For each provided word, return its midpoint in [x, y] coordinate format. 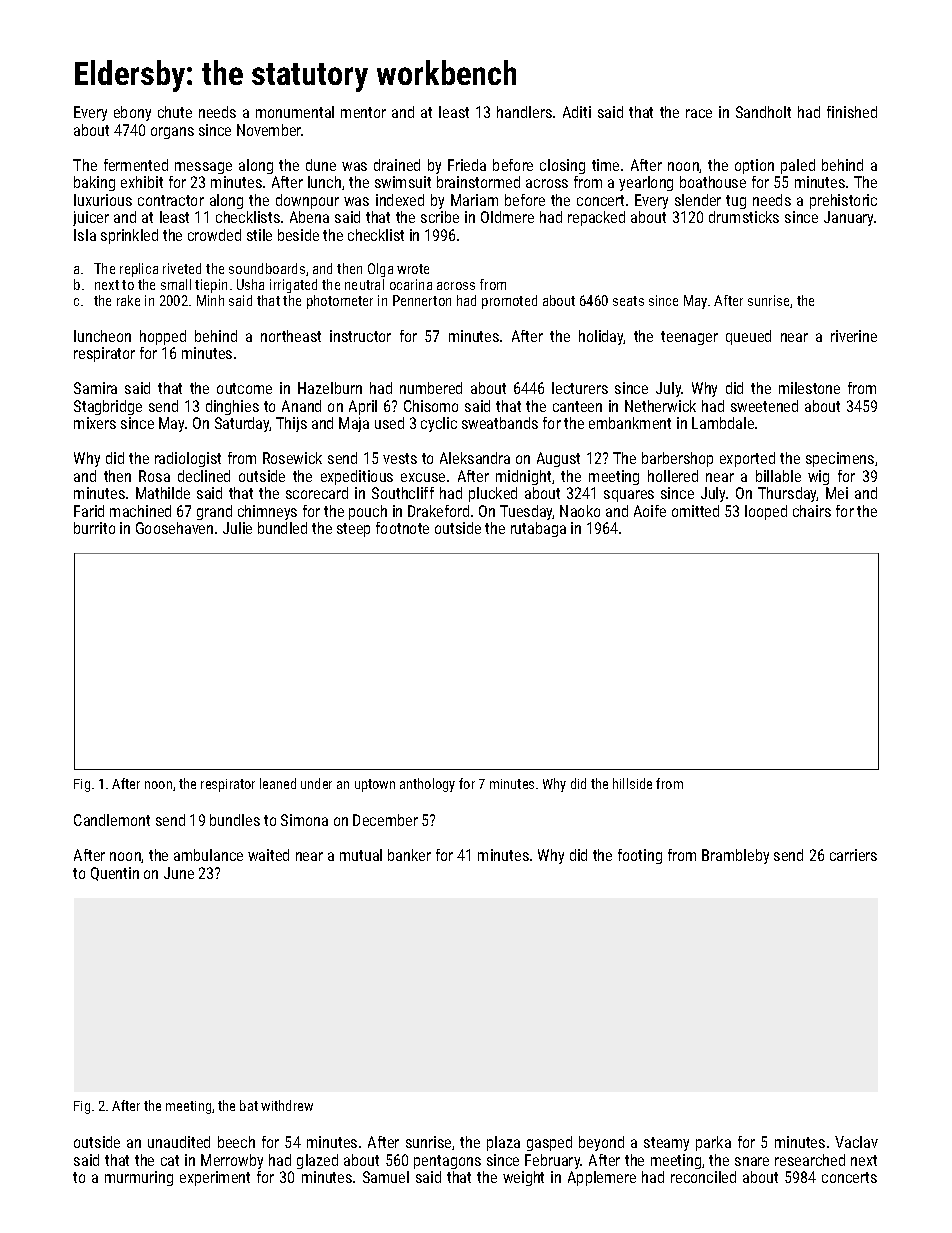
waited [268, 855]
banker [409, 855]
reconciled [703, 1177]
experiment [215, 1178]
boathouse [713, 182]
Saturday [242, 424]
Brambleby [735, 856]
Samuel [386, 1177]
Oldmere [507, 217]
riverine [854, 336]
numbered [431, 388]
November [269, 130]
